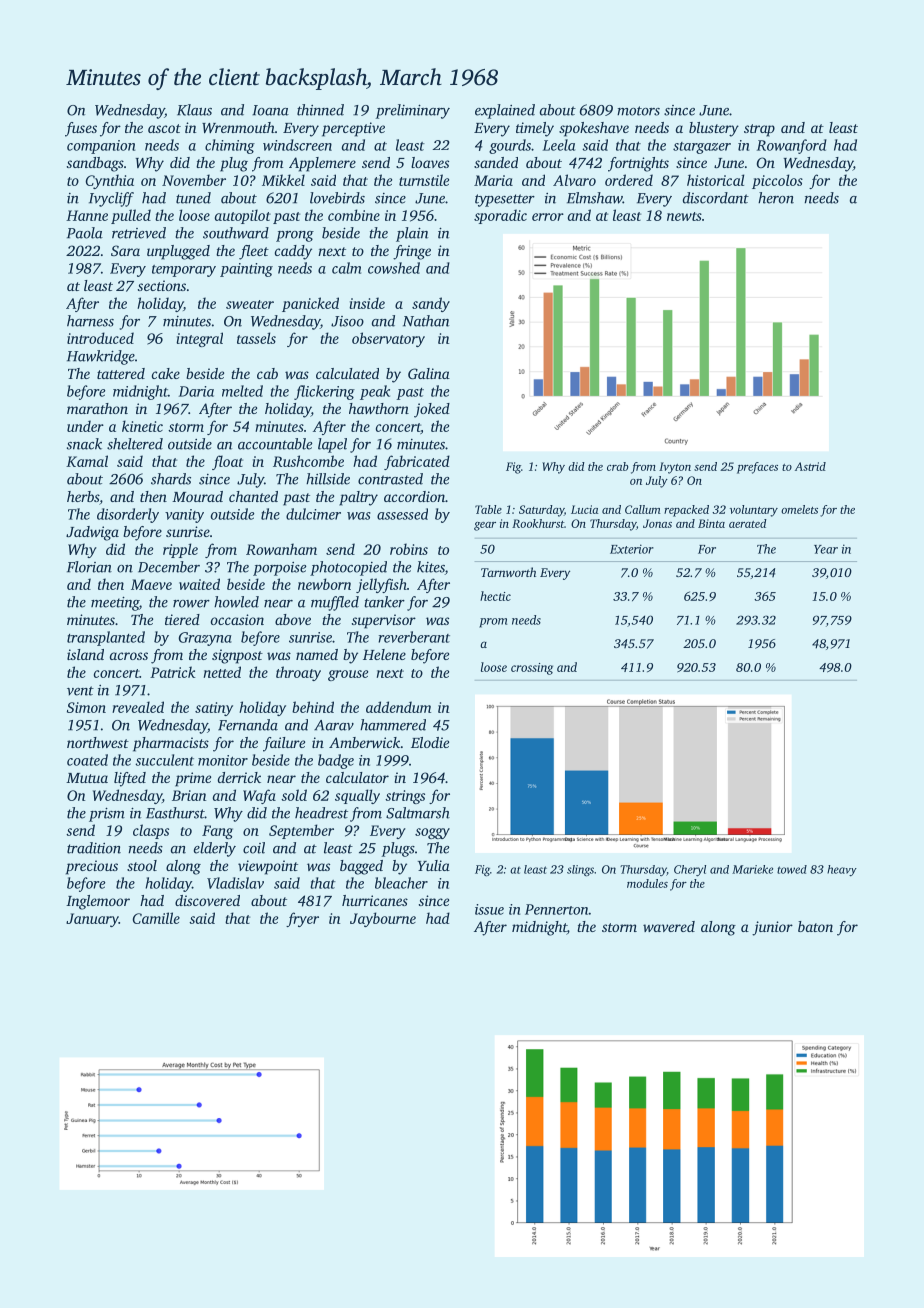  What do you see at coordinates (489, 909) in the page?
I see `issue` at bounding box center [489, 909].
